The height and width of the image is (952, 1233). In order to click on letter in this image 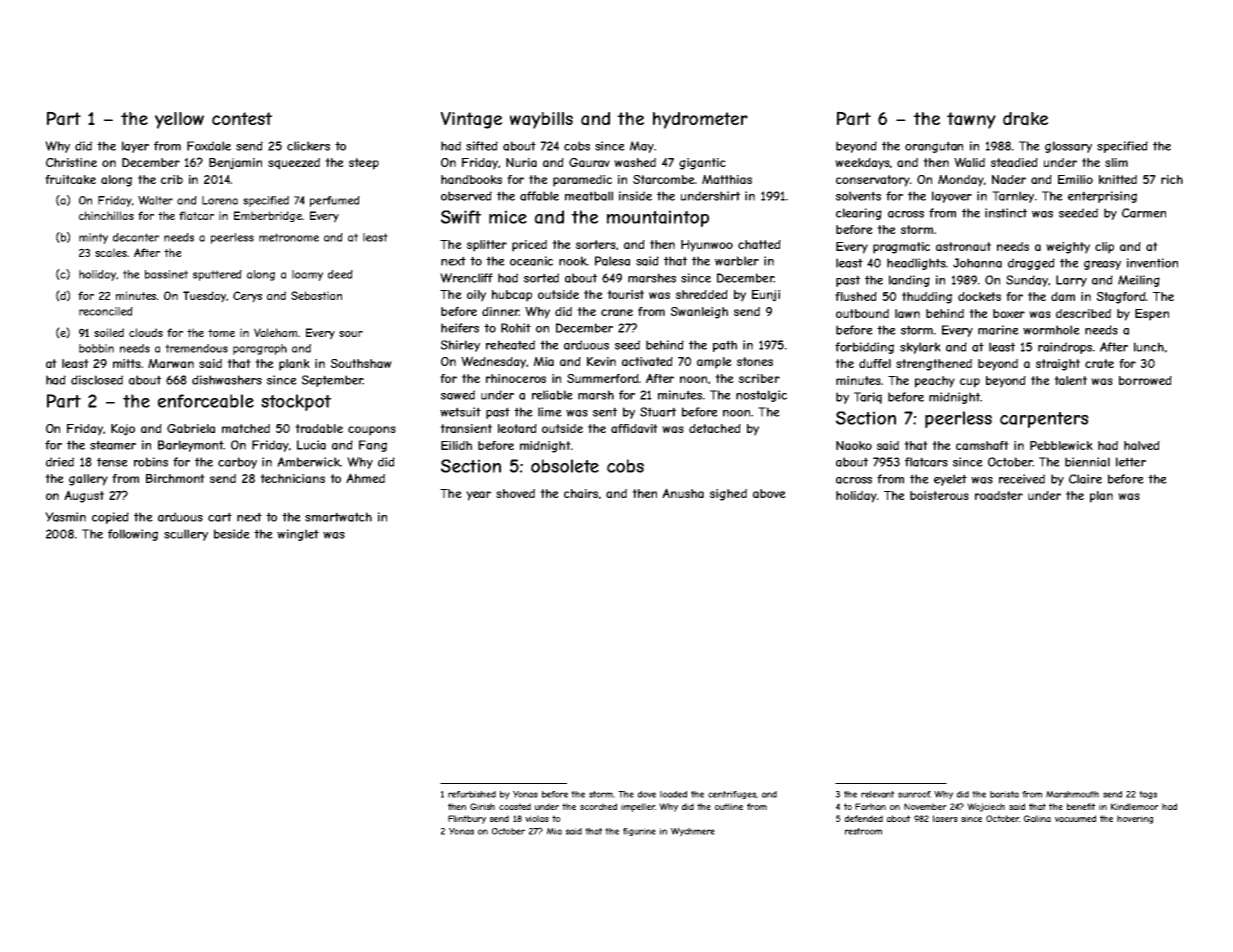, I will do `click(1131, 462)`.
